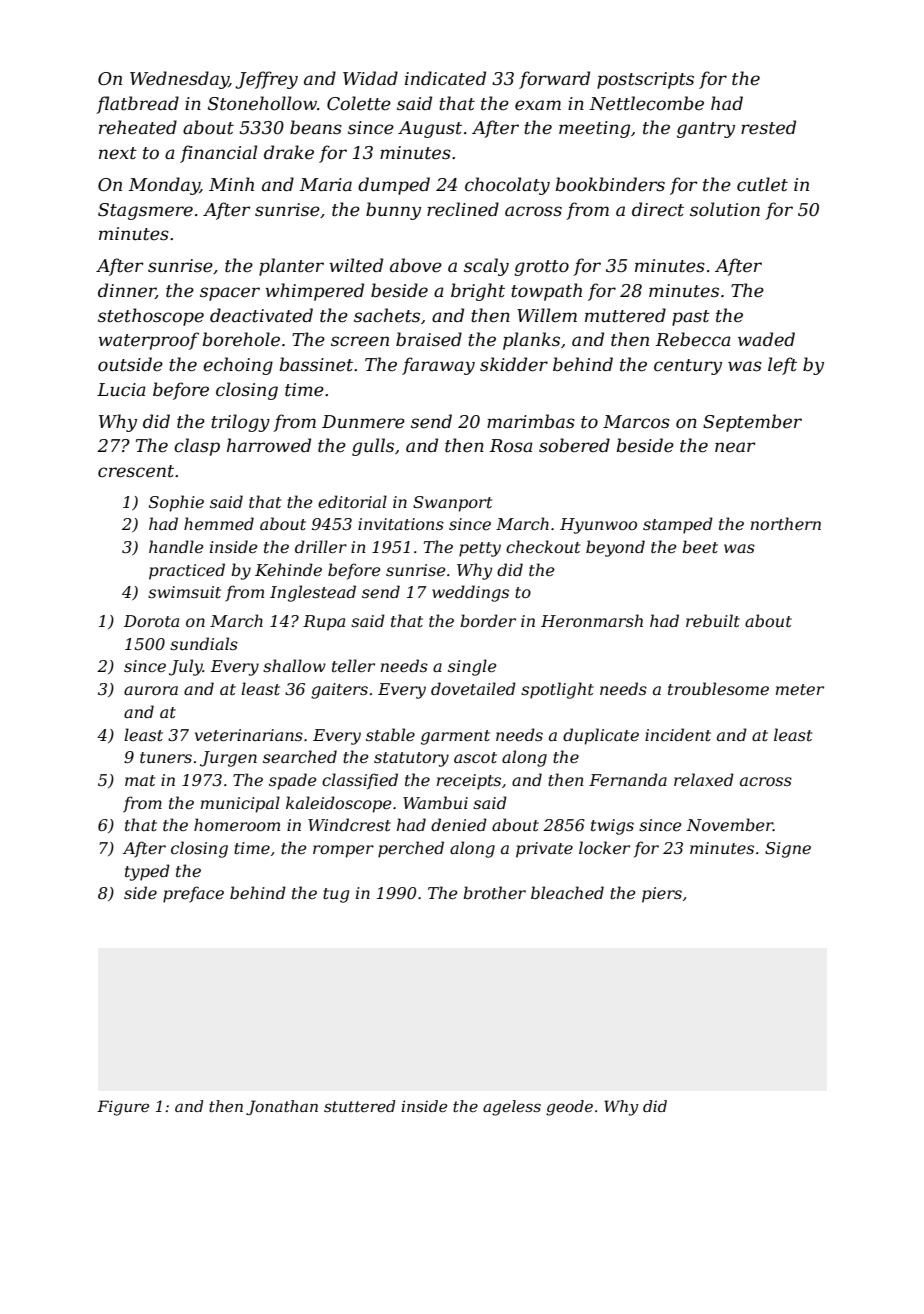 The height and width of the screenshot is (1314, 924). What do you see at coordinates (123, 1108) in the screenshot?
I see `Figure` at bounding box center [123, 1108].
